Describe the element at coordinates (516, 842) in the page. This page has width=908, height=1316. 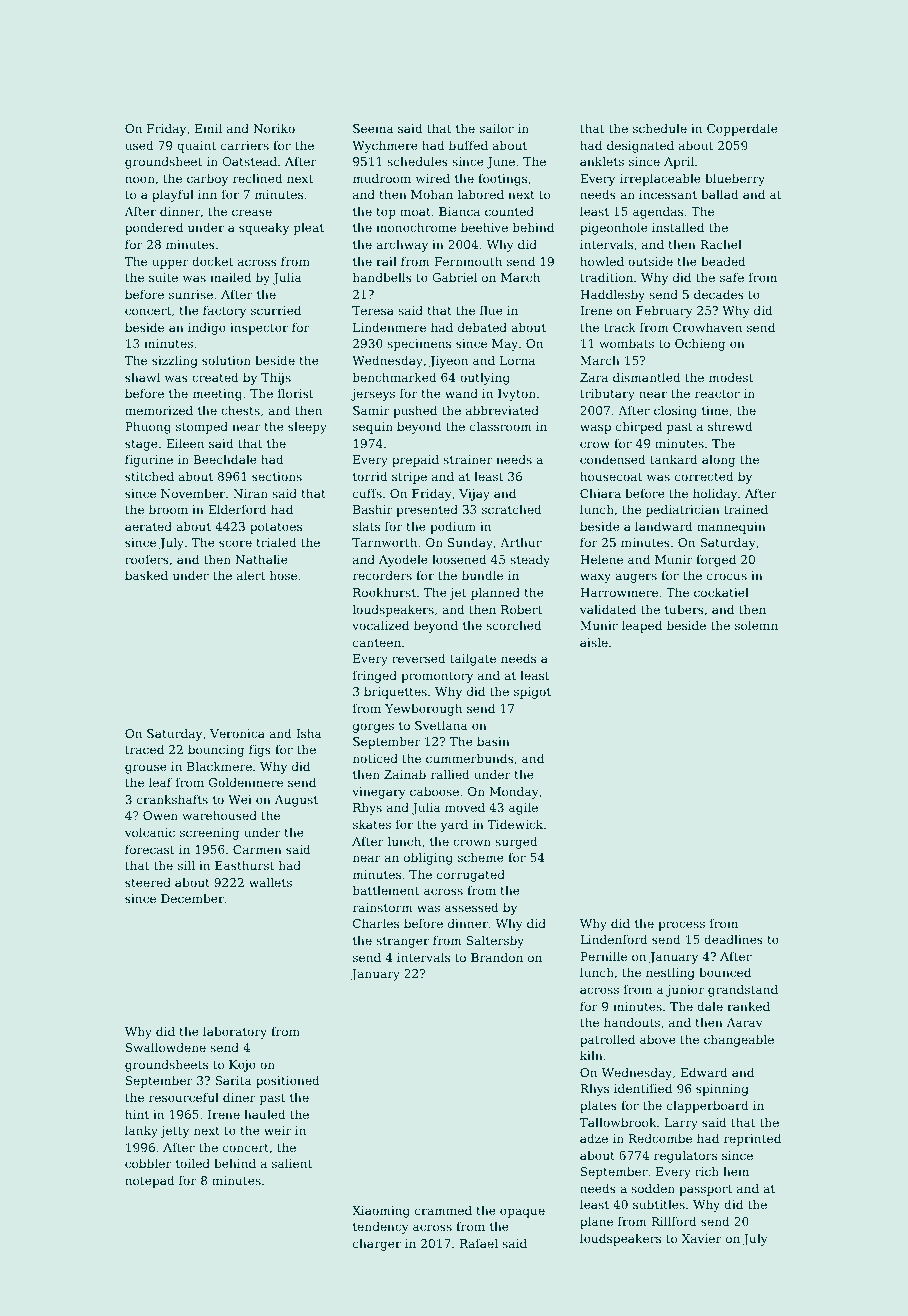
I see `surged` at that location.
